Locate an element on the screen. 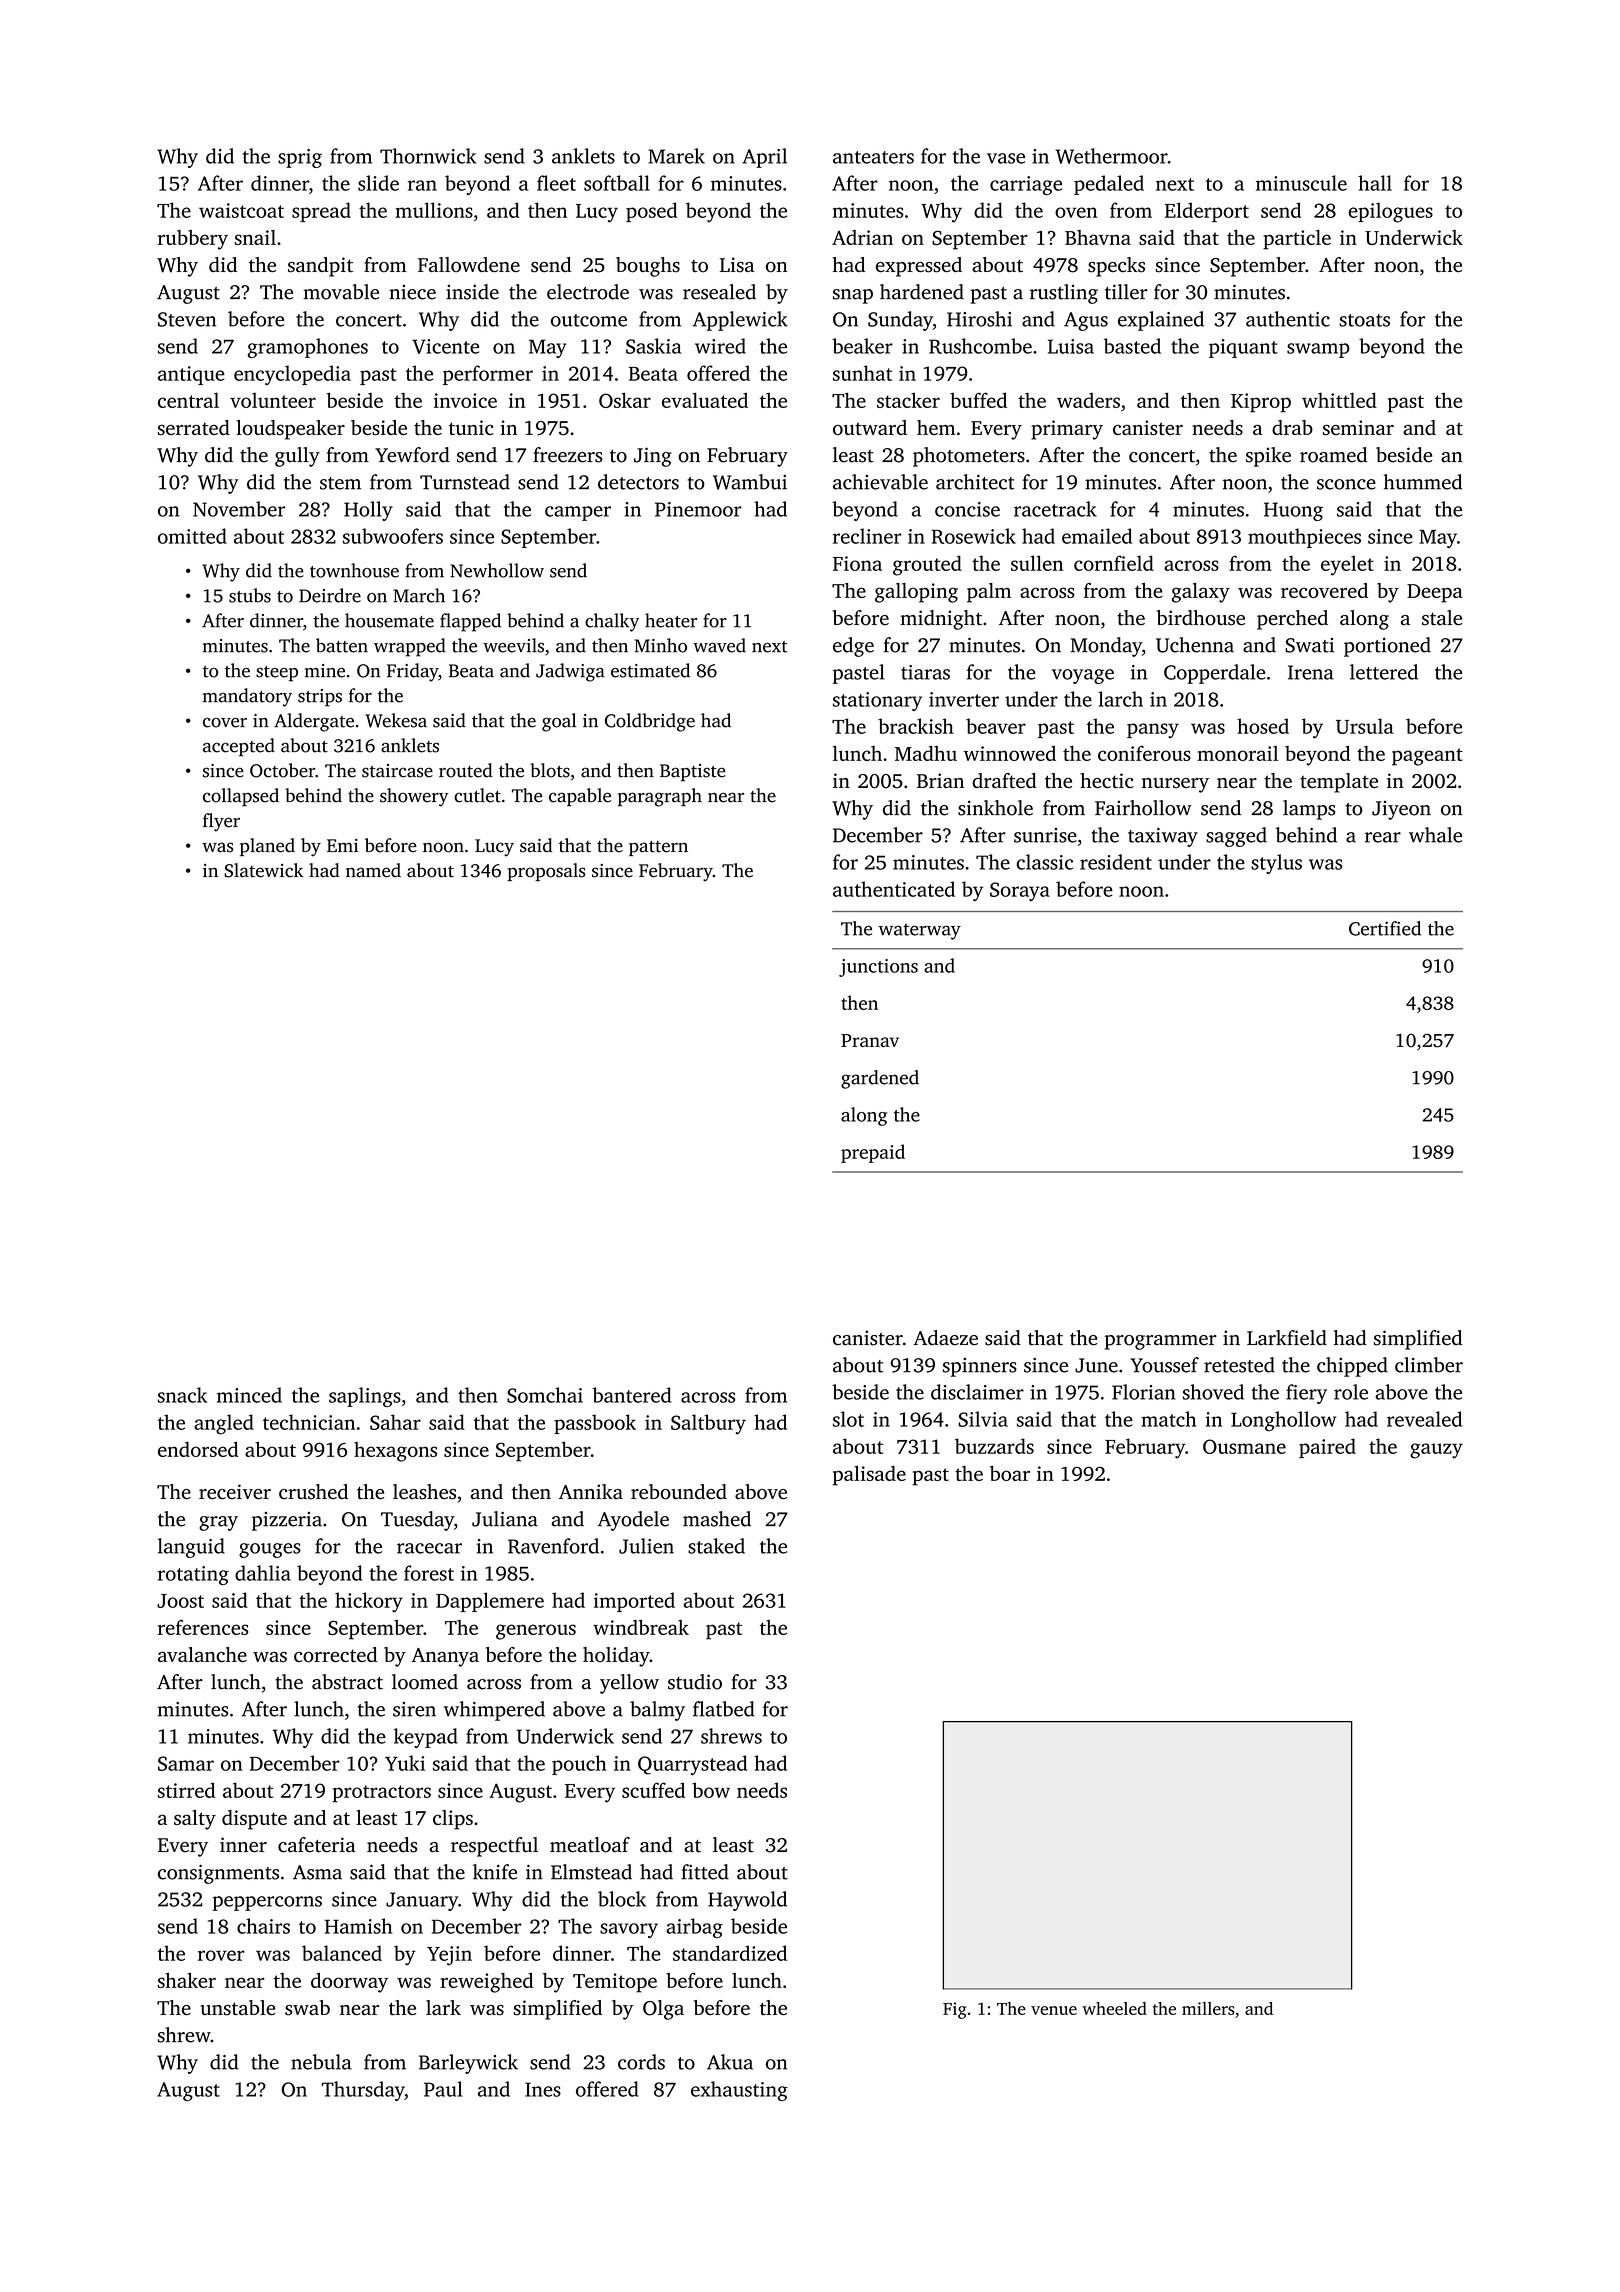 The width and height of the screenshot is (1620, 2292). Slatewick is located at coordinates (263, 870).
